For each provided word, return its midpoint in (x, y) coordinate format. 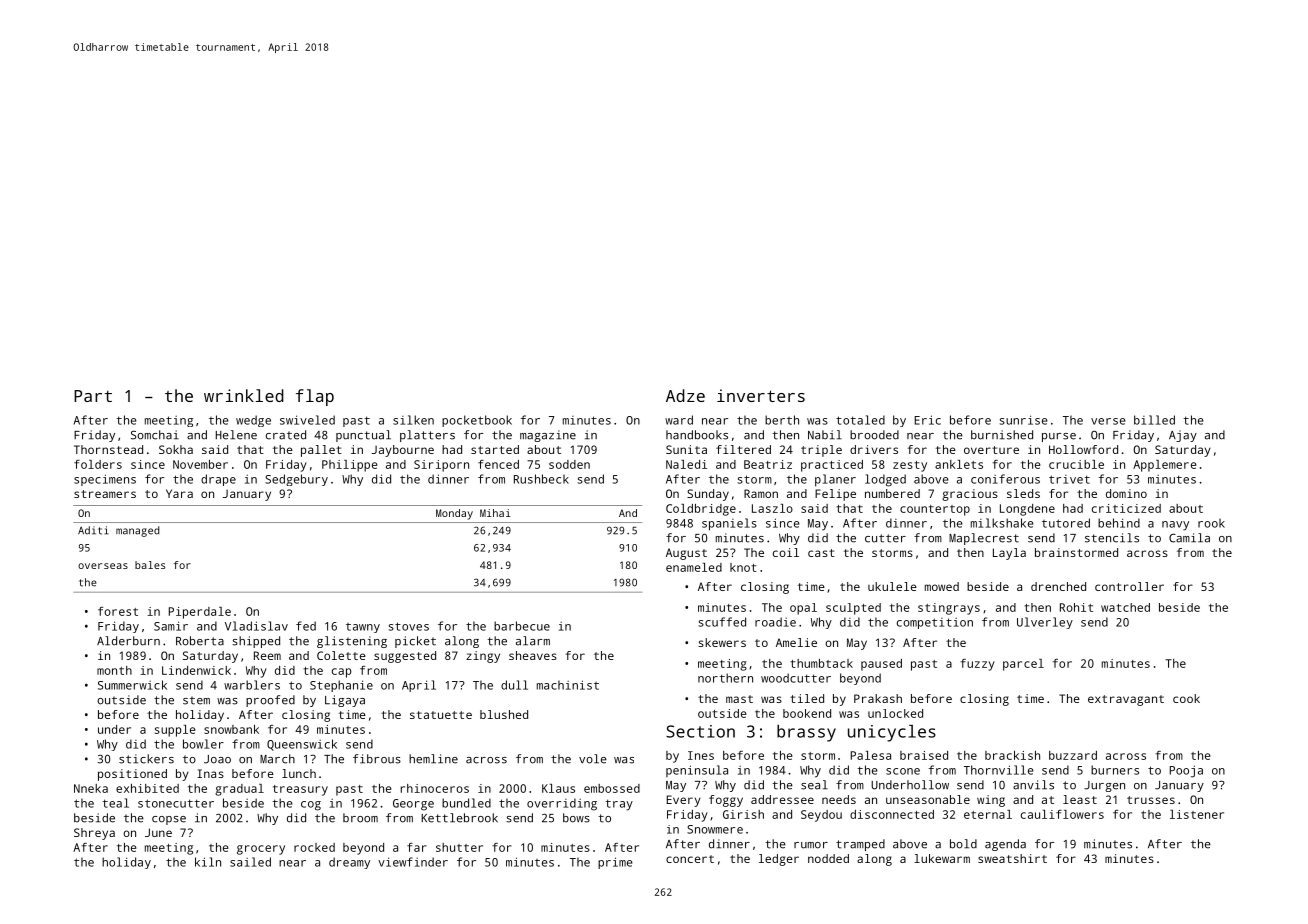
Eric (927, 420)
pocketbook (477, 421)
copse (169, 820)
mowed (942, 586)
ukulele (892, 586)
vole (593, 759)
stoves (409, 626)
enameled (694, 567)
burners (1115, 770)
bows (576, 818)
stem (196, 700)
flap (315, 397)
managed (138, 531)
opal (803, 609)
